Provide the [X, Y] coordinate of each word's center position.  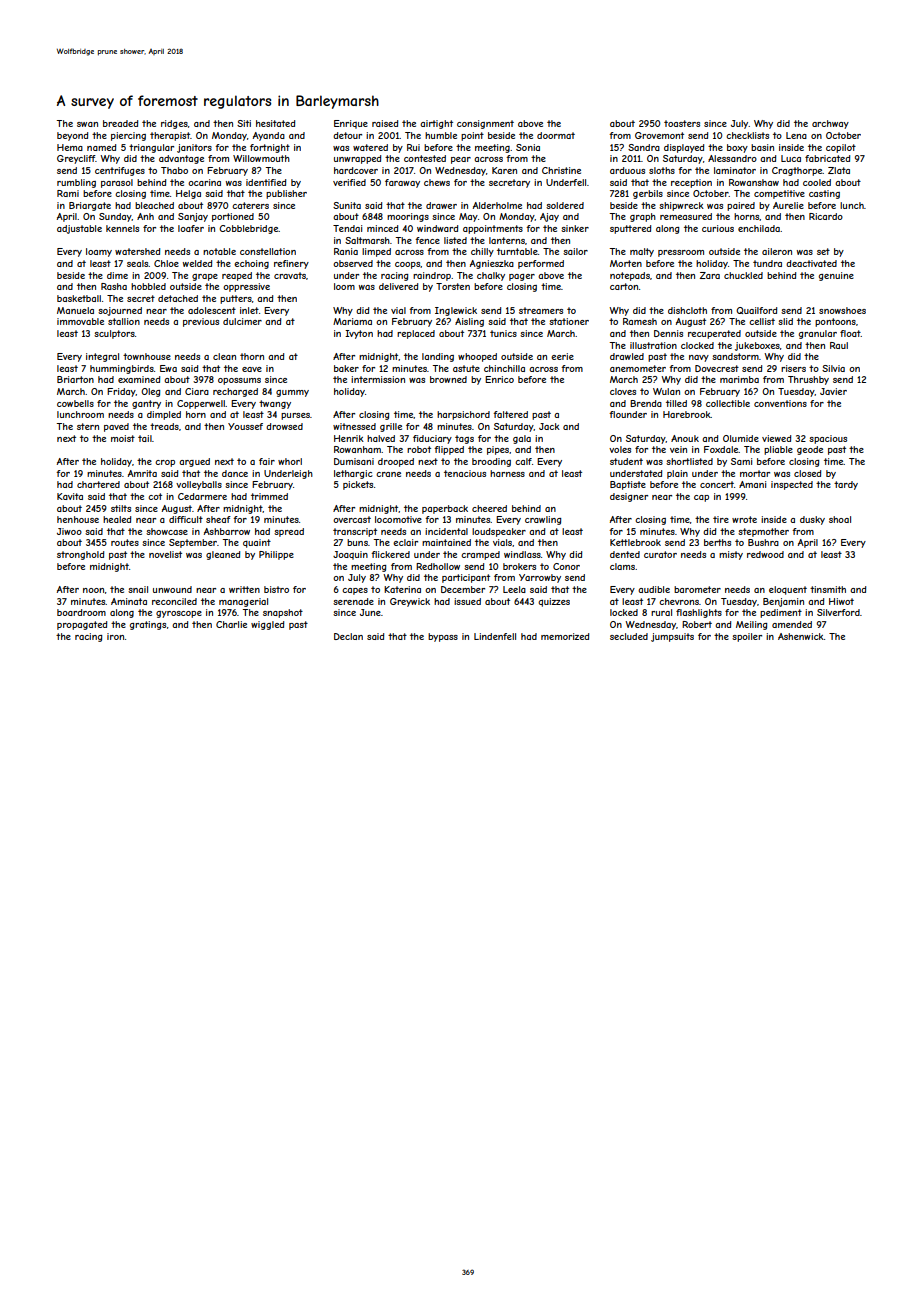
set [823, 251]
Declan [348, 636]
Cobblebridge [249, 229]
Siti [244, 123]
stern [88, 426]
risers [793, 368]
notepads [630, 276]
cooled [817, 182]
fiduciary [432, 439]
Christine [561, 170]
